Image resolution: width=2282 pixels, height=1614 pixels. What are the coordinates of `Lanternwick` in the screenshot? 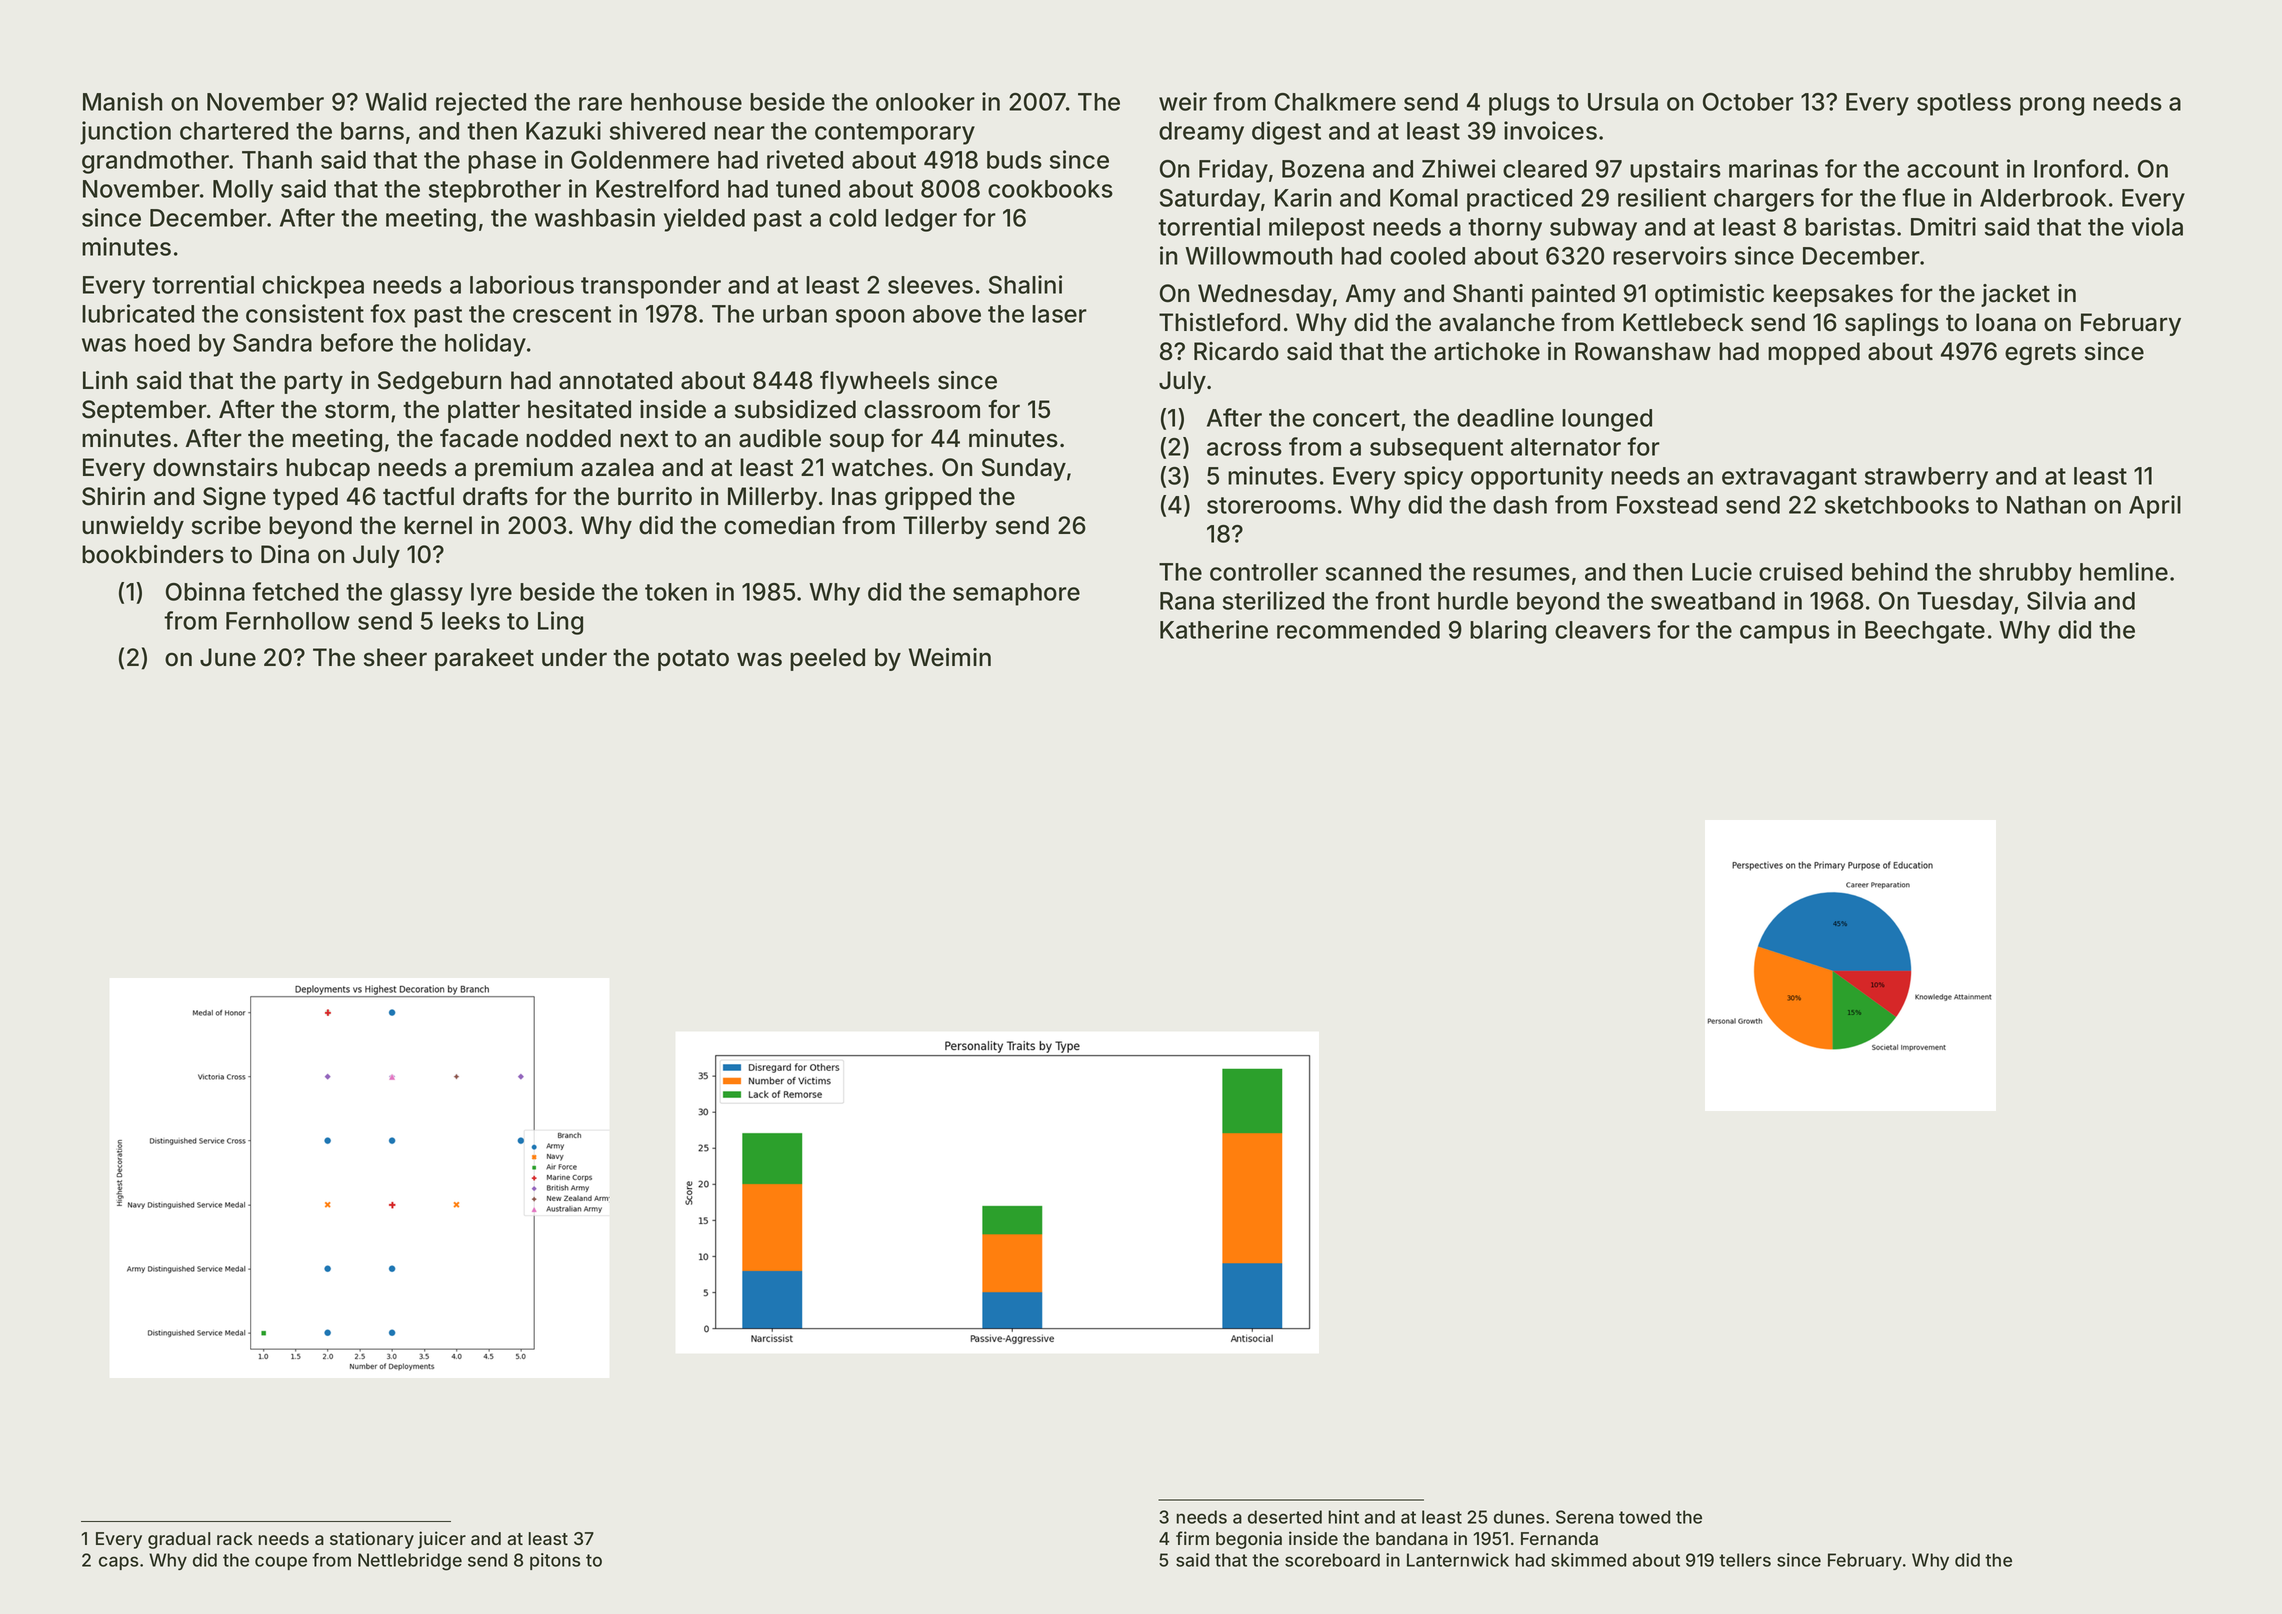 It's located at (1458, 1560).
